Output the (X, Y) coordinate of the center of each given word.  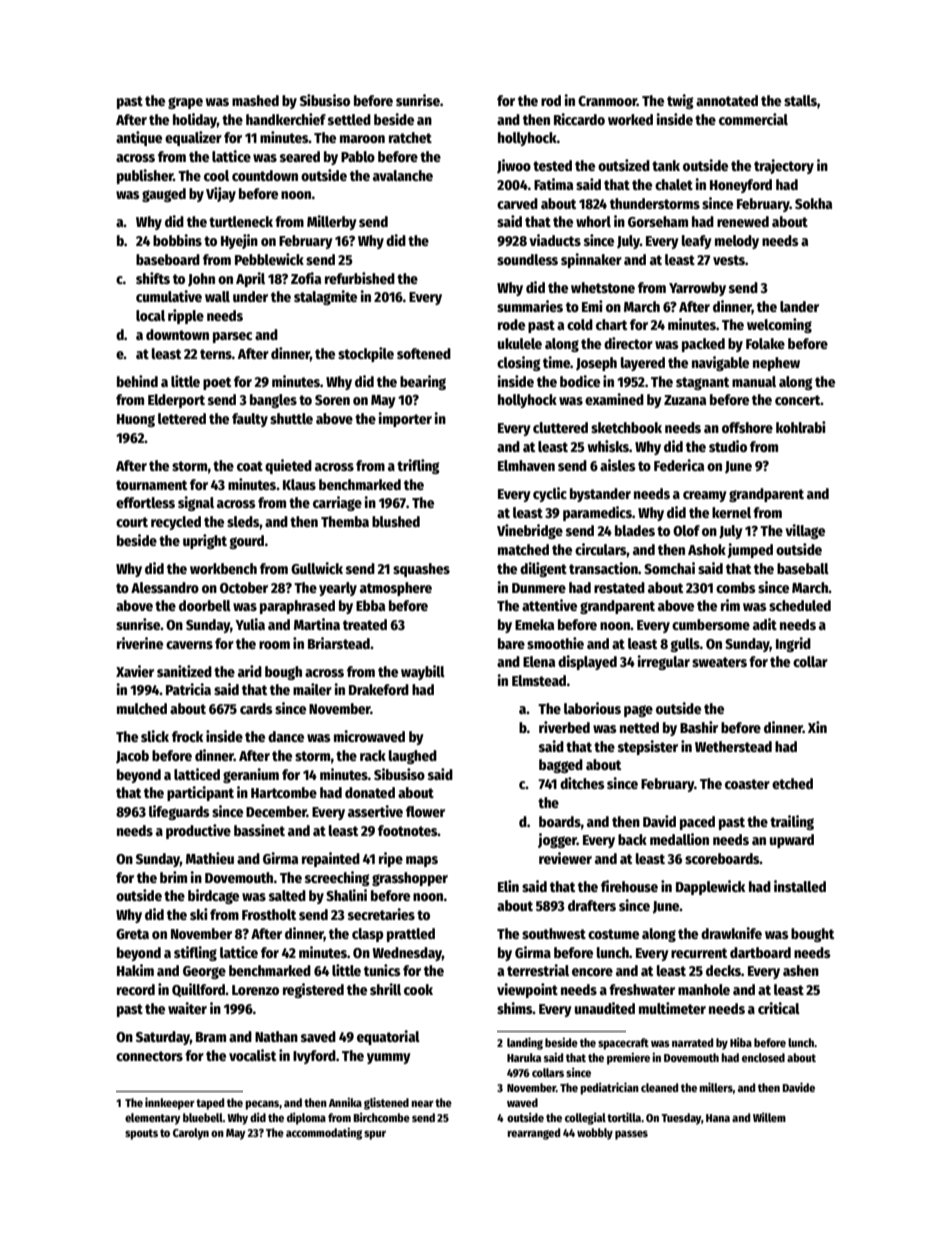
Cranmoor (607, 101)
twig (680, 101)
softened (424, 353)
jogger (557, 840)
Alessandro (165, 587)
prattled (411, 935)
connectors (149, 1056)
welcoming (779, 325)
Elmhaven (526, 465)
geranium (251, 775)
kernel (731, 512)
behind (137, 381)
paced (697, 823)
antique (139, 138)
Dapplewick (710, 887)
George (204, 972)
